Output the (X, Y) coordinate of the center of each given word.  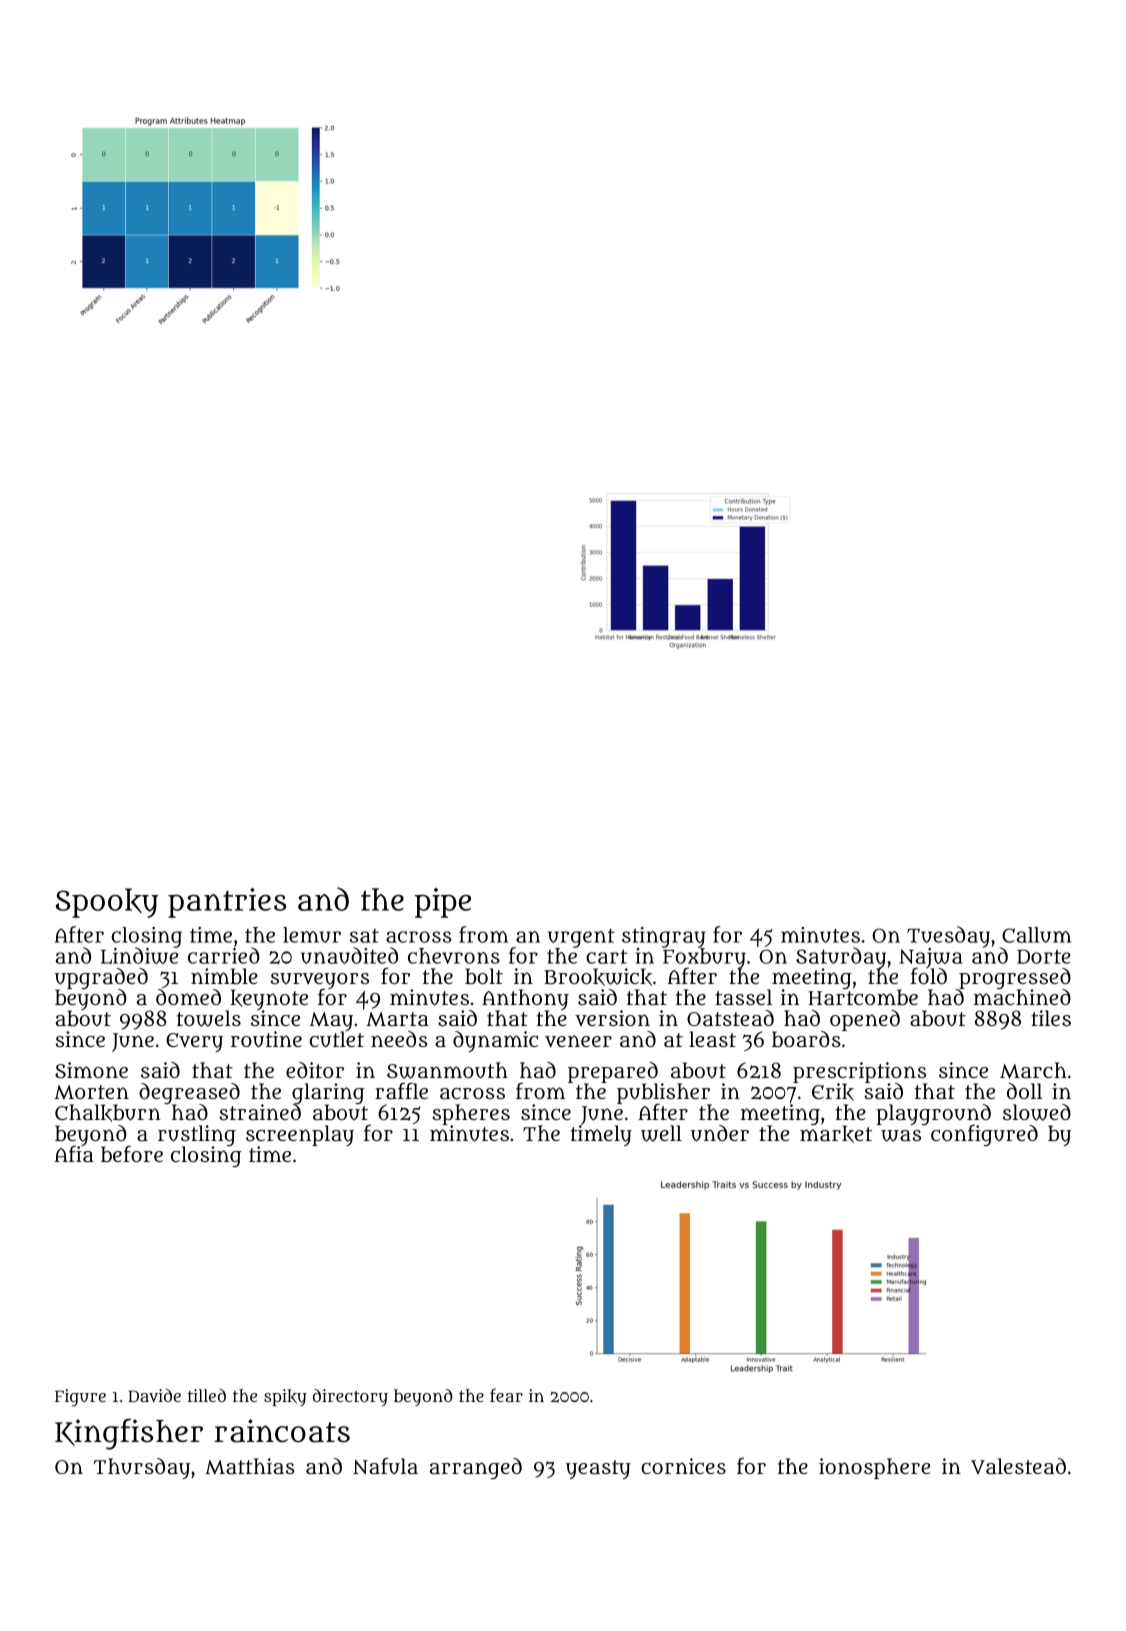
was (901, 1136)
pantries (227, 903)
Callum (1036, 935)
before (132, 1154)
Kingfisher (129, 1434)
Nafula (385, 1466)
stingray (664, 937)
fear (506, 1395)
